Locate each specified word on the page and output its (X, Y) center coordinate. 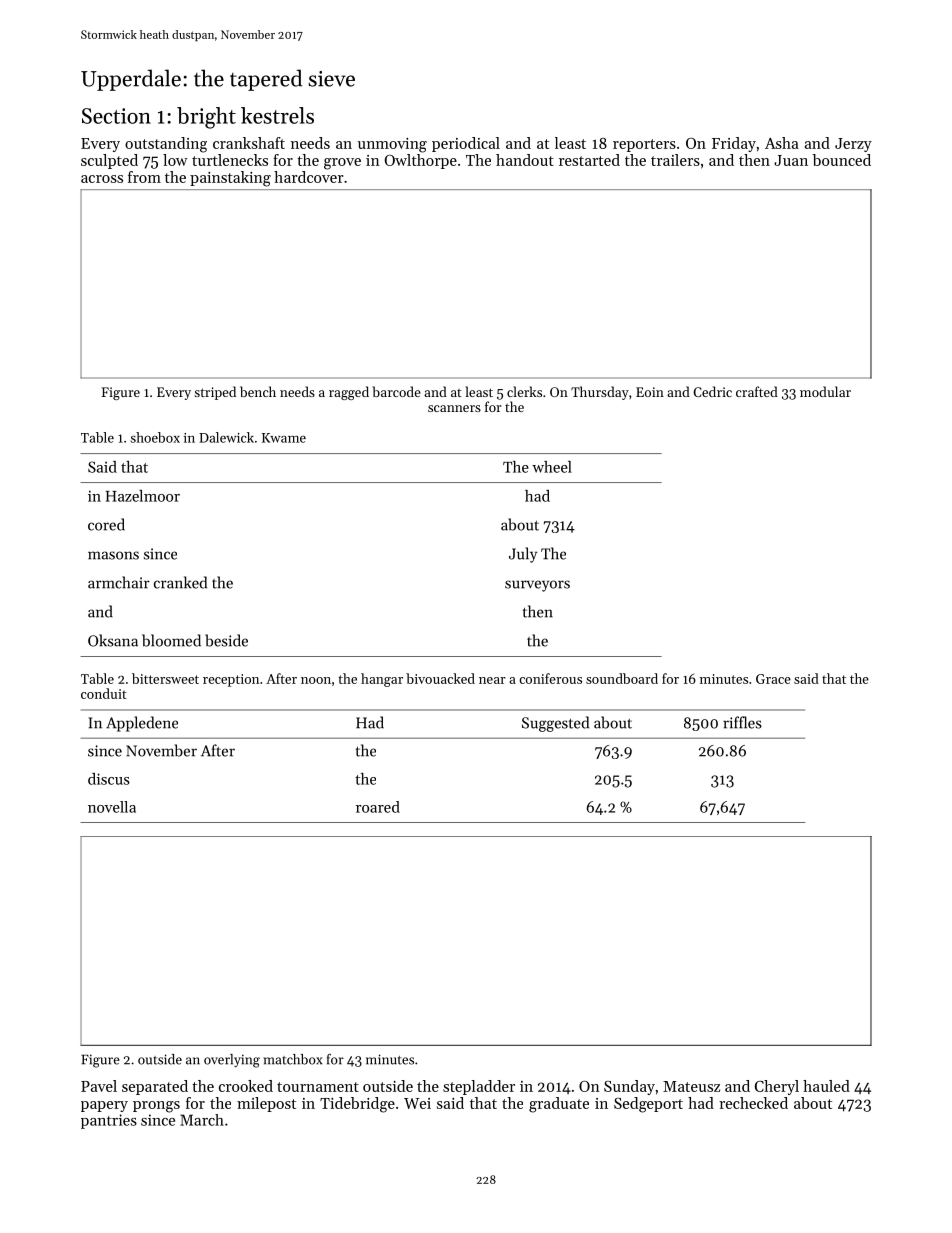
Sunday (629, 1087)
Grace (773, 679)
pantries (109, 1121)
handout (525, 160)
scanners (454, 408)
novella (112, 807)
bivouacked (440, 678)
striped (215, 393)
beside (226, 640)
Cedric (712, 391)
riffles (742, 722)
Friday (734, 144)
